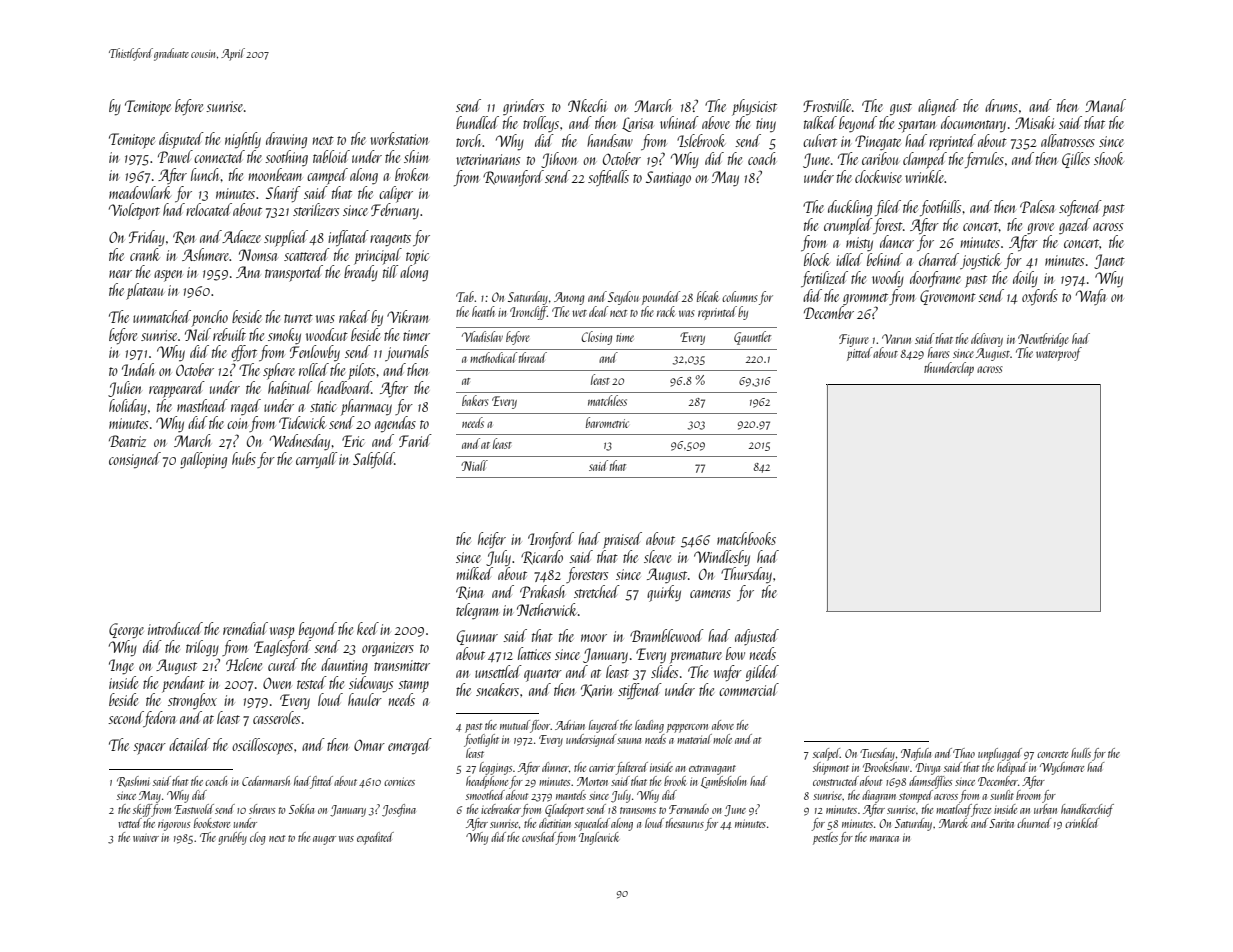 This image has height=952, width=1233. What do you see at coordinates (210, 318) in the image?
I see `poncho` at bounding box center [210, 318].
